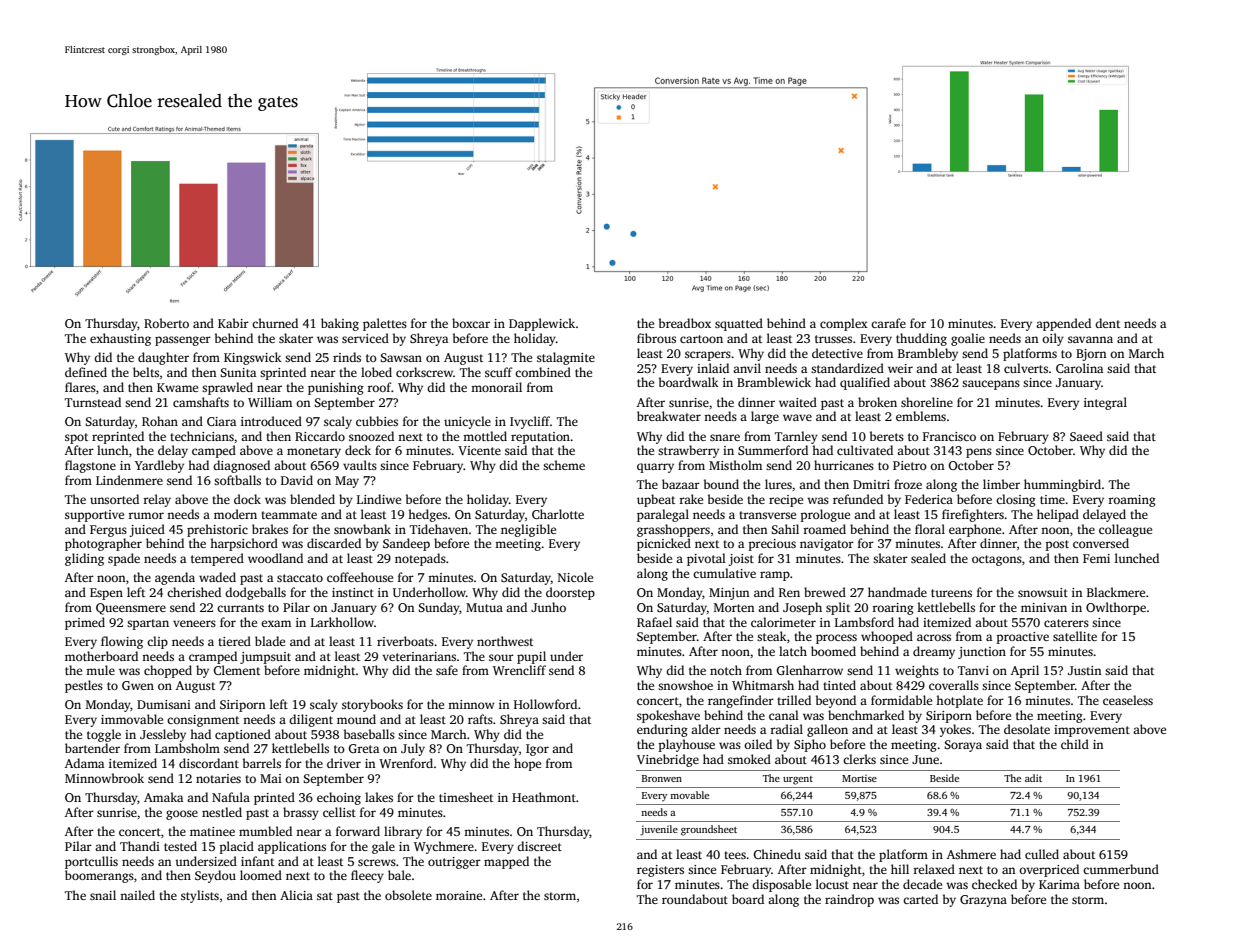 The width and height of the page is (1233, 952). What do you see at coordinates (164, 704) in the page?
I see `Dumisani` at bounding box center [164, 704].
